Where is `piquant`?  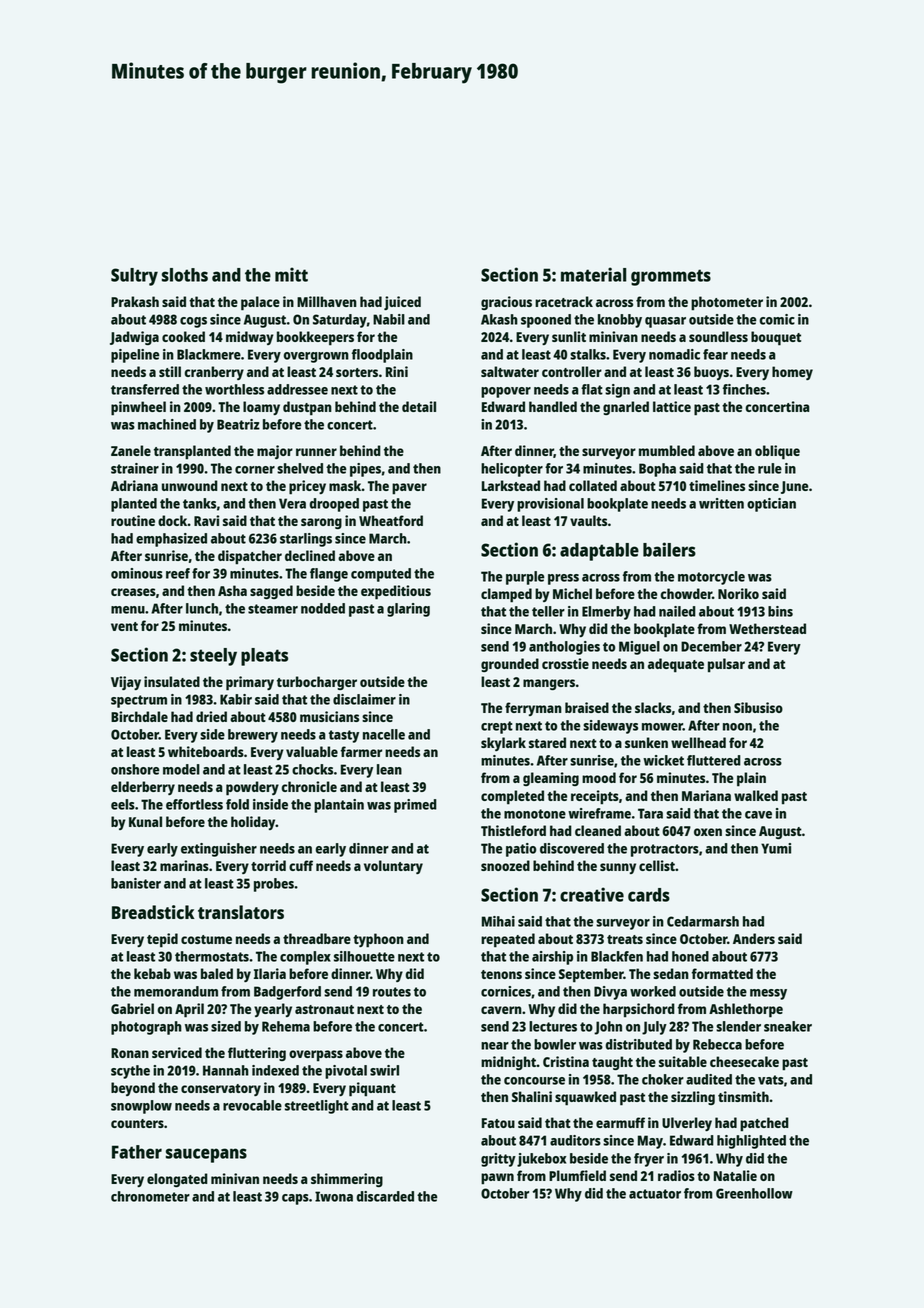
piquant is located at coordinates (372, 1089).
